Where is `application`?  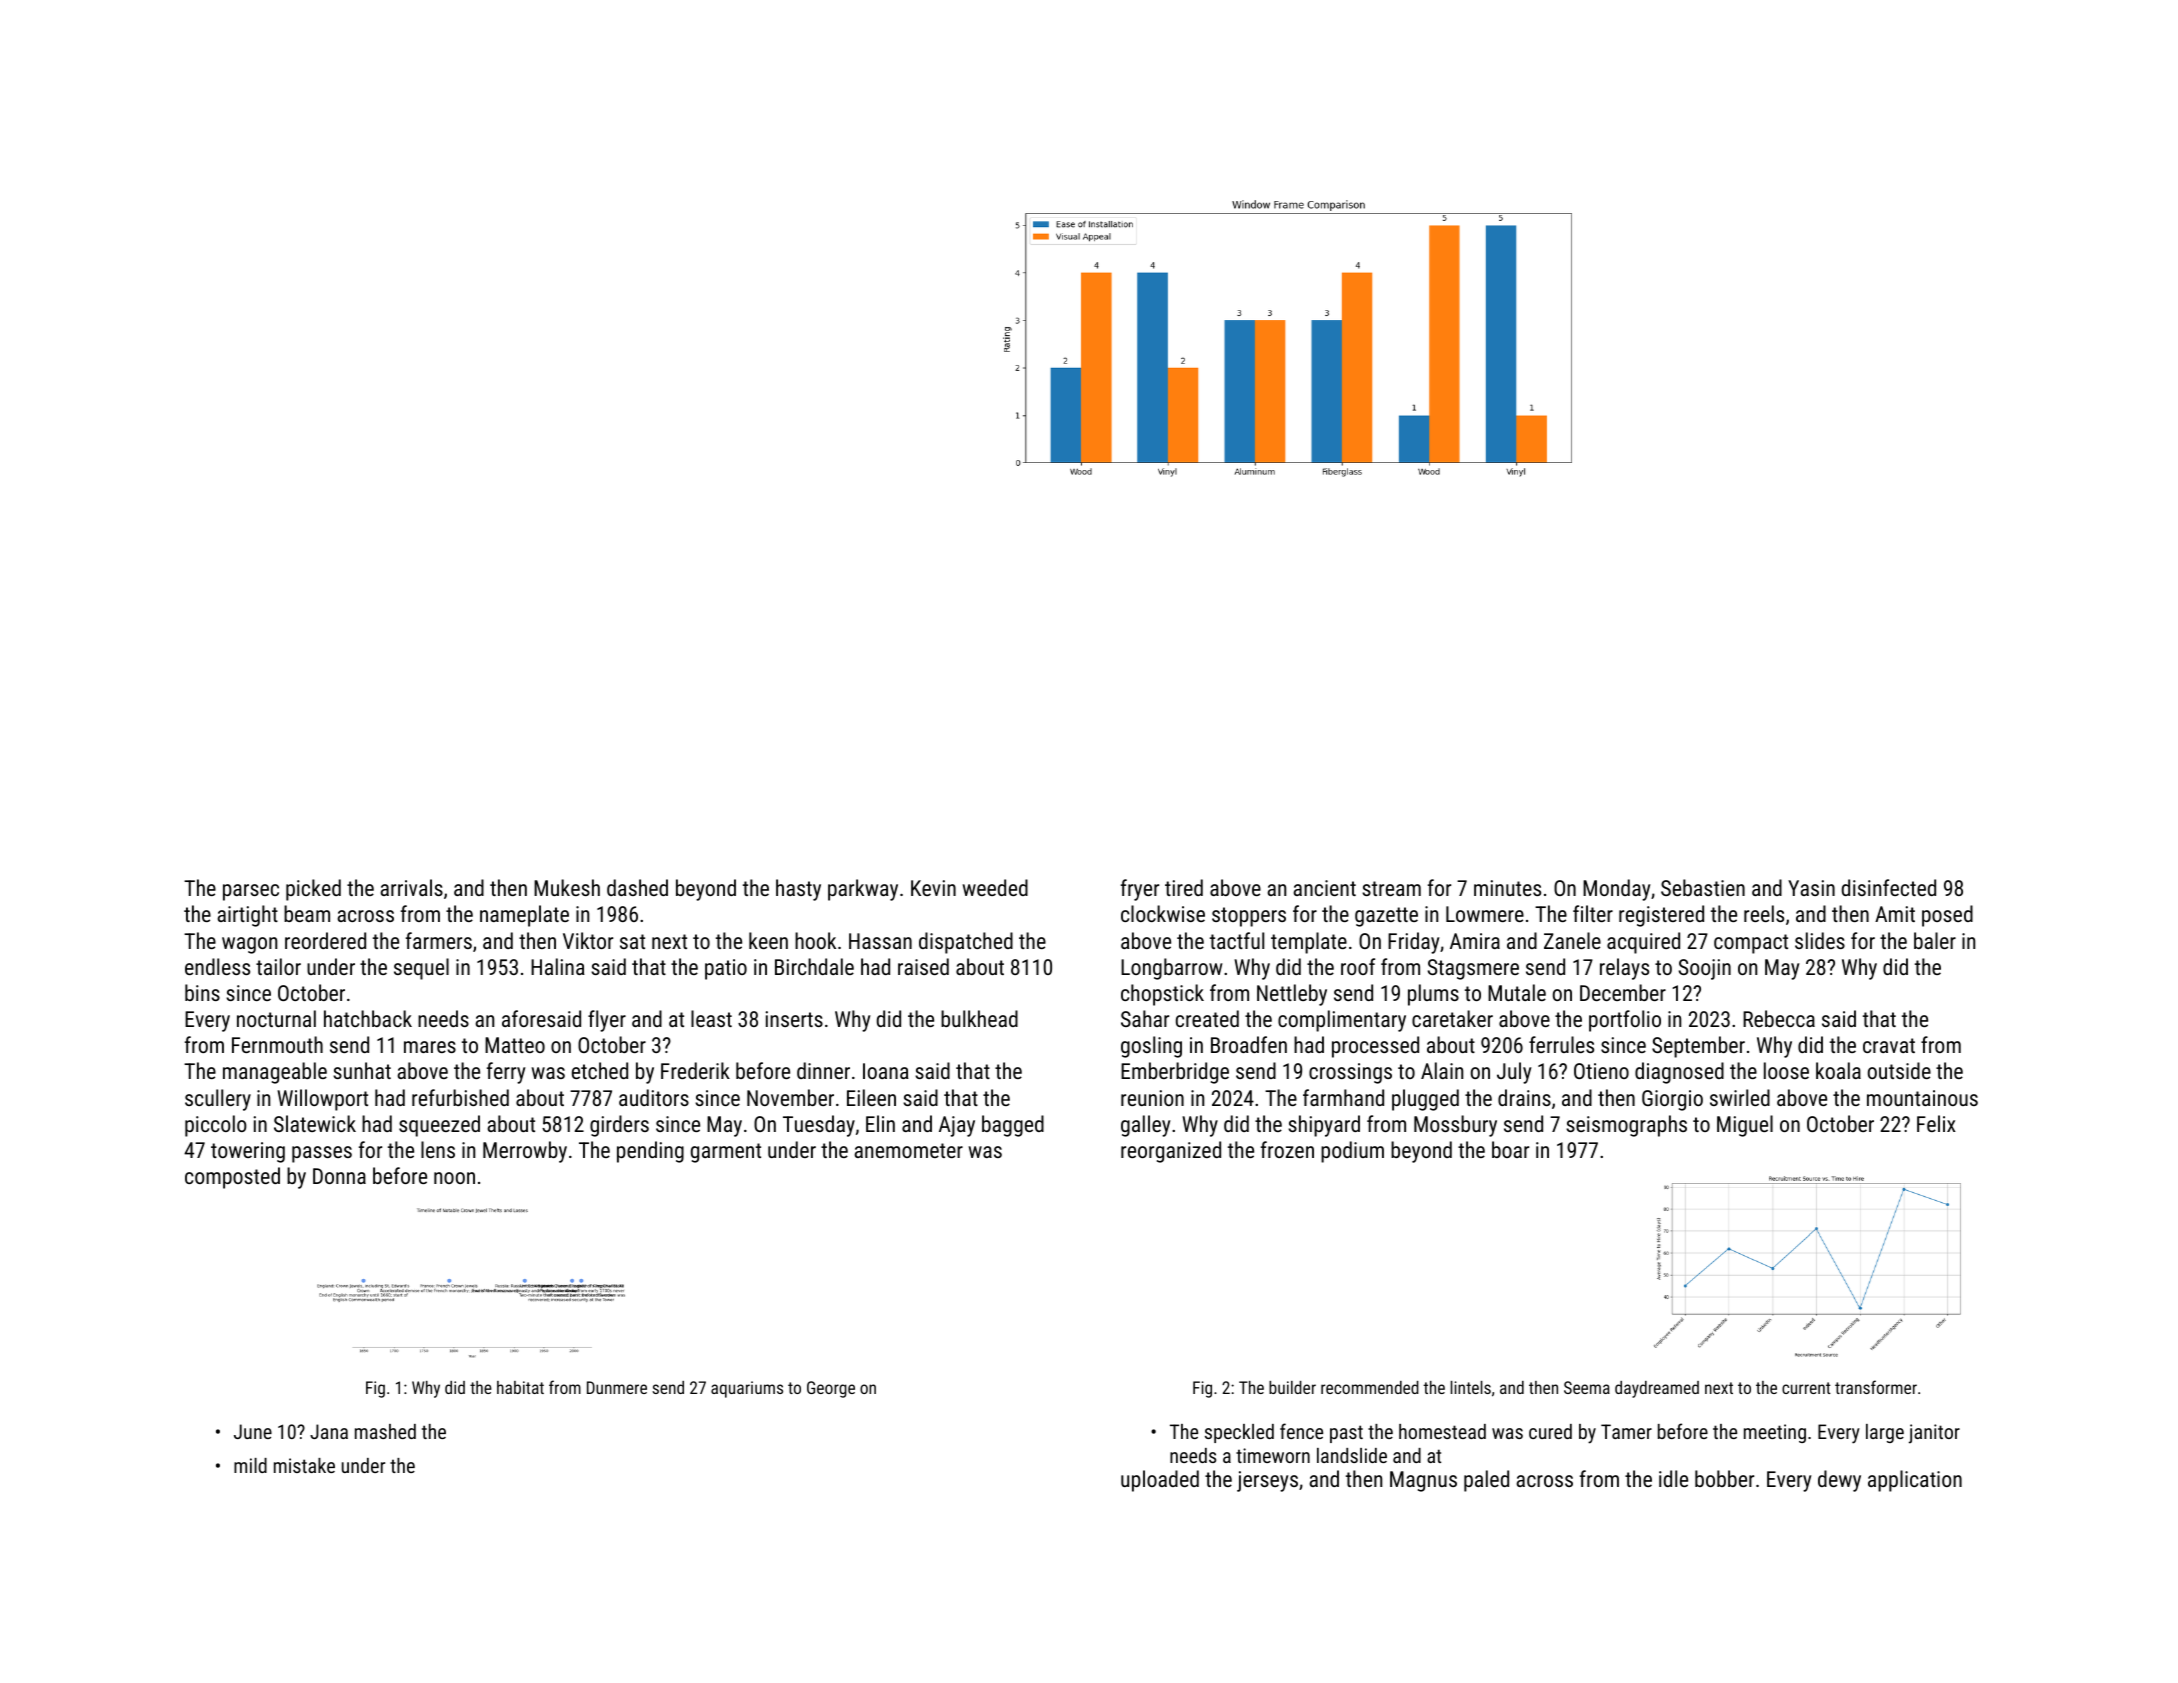 application is located at coordinates (1915, 1481).
